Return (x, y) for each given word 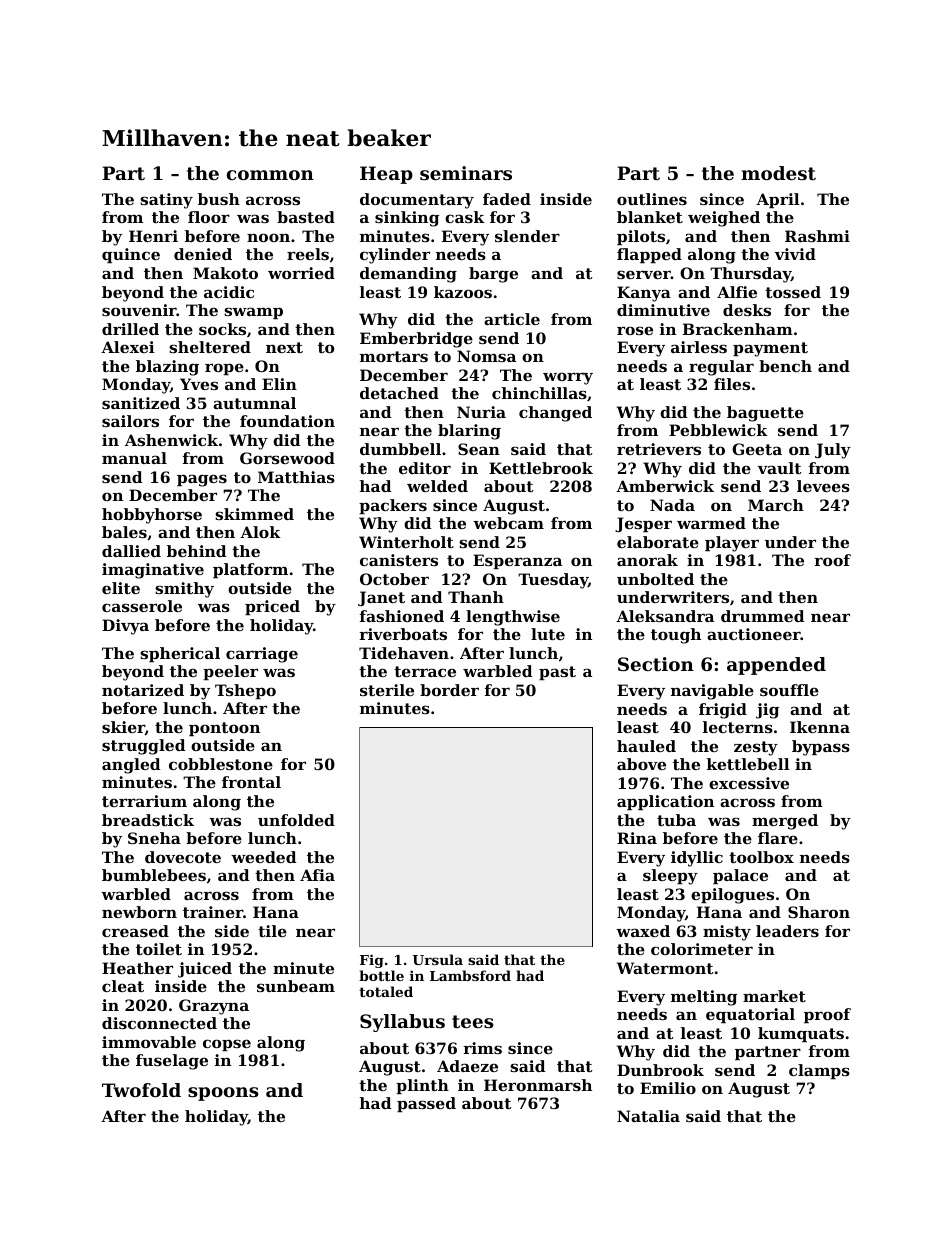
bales (124, 532)
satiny (166, 201)
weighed (724, 219)
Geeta (757, 449)
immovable (149, 1042)
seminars (466, 173)
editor (425, 468)
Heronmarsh (538, 1085)
